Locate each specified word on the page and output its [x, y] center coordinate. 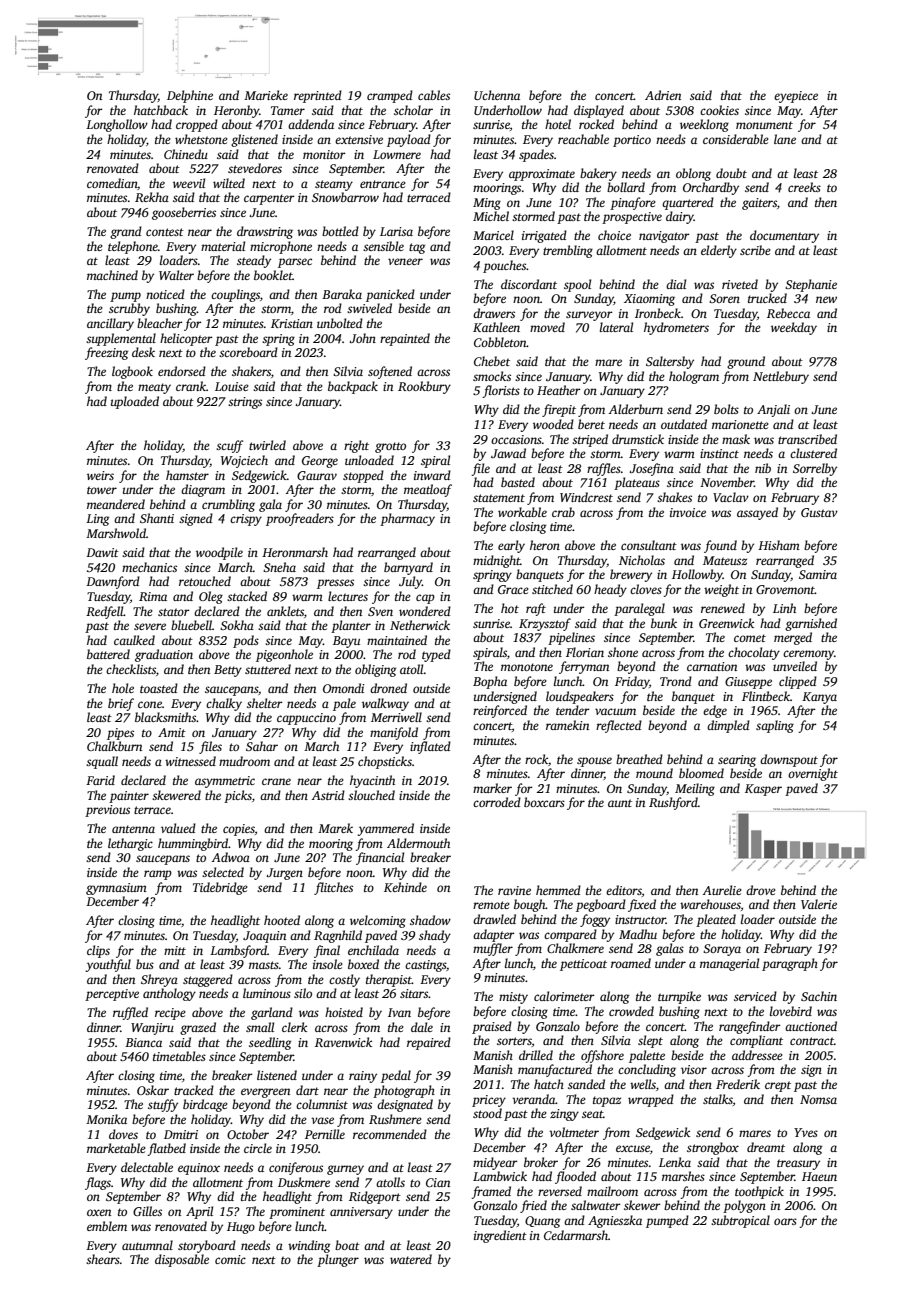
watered [411, 1259]
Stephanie [811, 285]
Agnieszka [615, 1221]
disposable [182, 1260]
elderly [719, 251]
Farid [100, 780]
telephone [133, 247]
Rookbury [424, 387]
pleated [716, 920]
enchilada [373, 950]
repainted [405, 339]
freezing [106, 353]
